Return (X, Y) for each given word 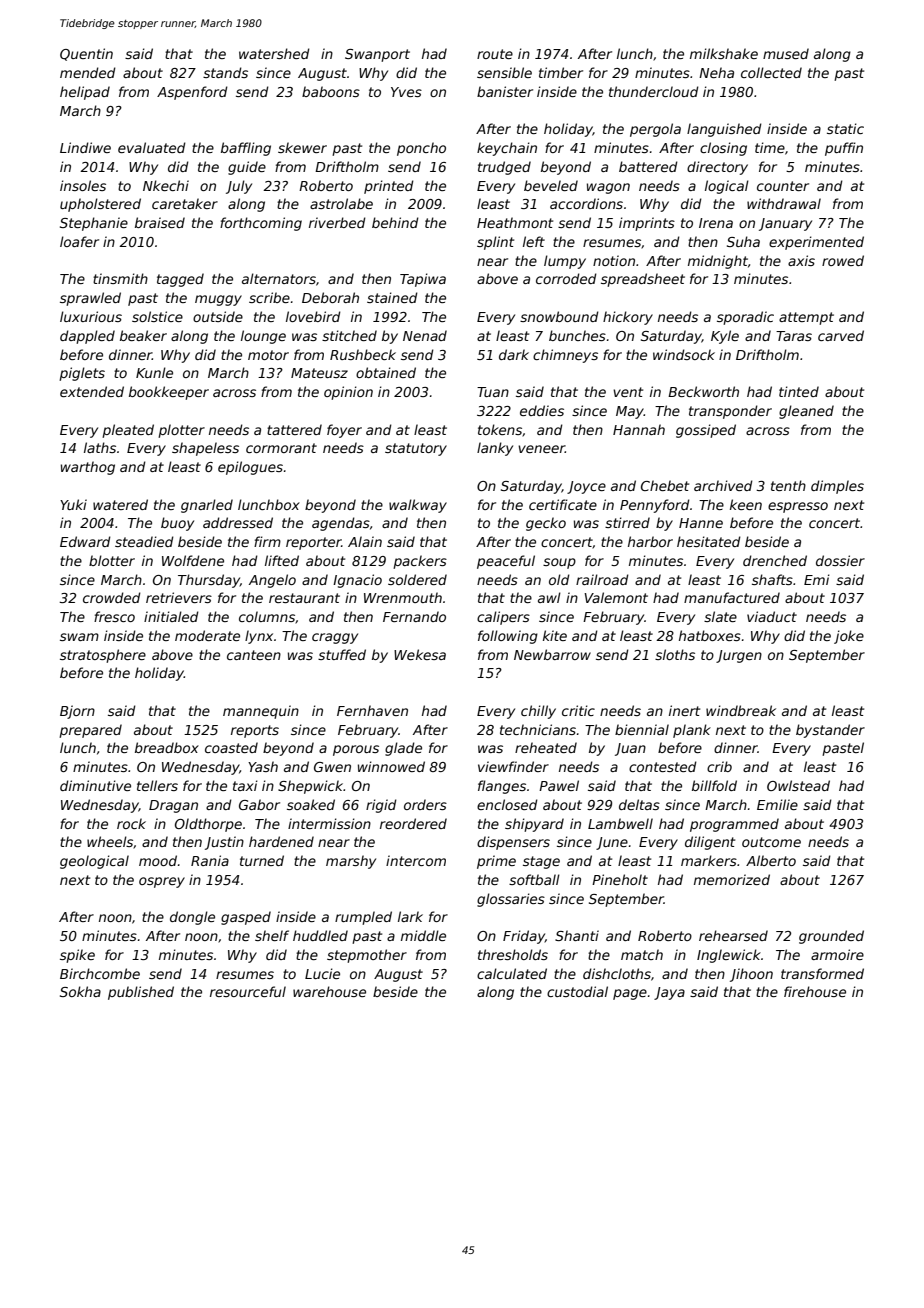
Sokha (80, 991)
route (495, 54)
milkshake (724, 53)
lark (410, 916)
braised (160, 222)
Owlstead (798, 785)
